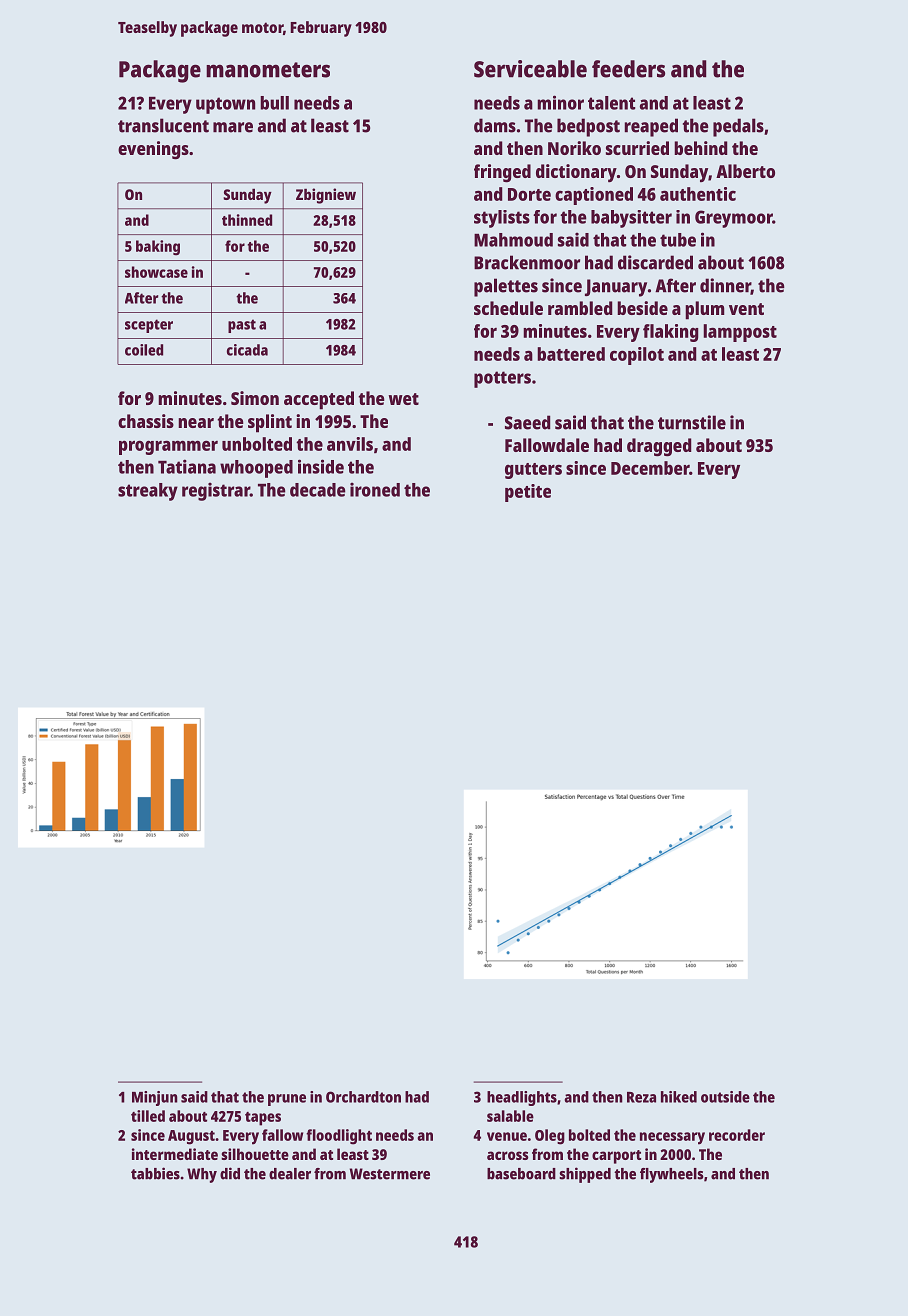 This screenshot has width=908, height=1316. I want to click on streaky, so click(148, 492).
